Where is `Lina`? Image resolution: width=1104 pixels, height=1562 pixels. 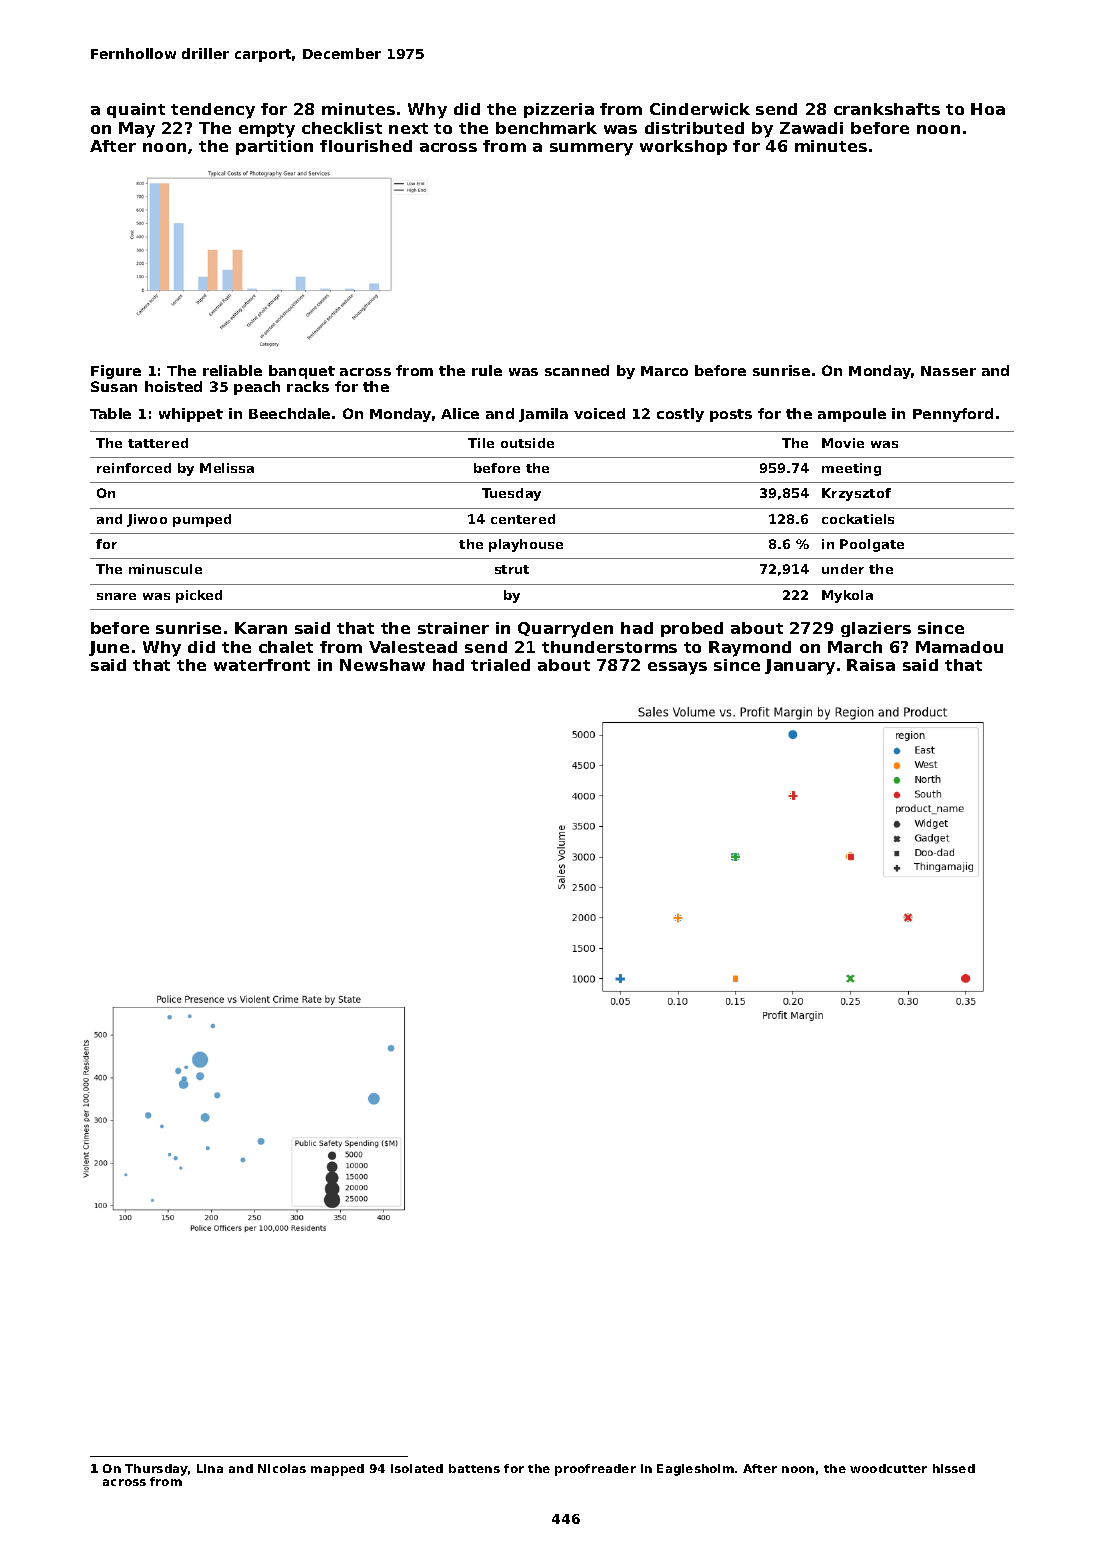
Lina is located at coordinates (210, 1468).
